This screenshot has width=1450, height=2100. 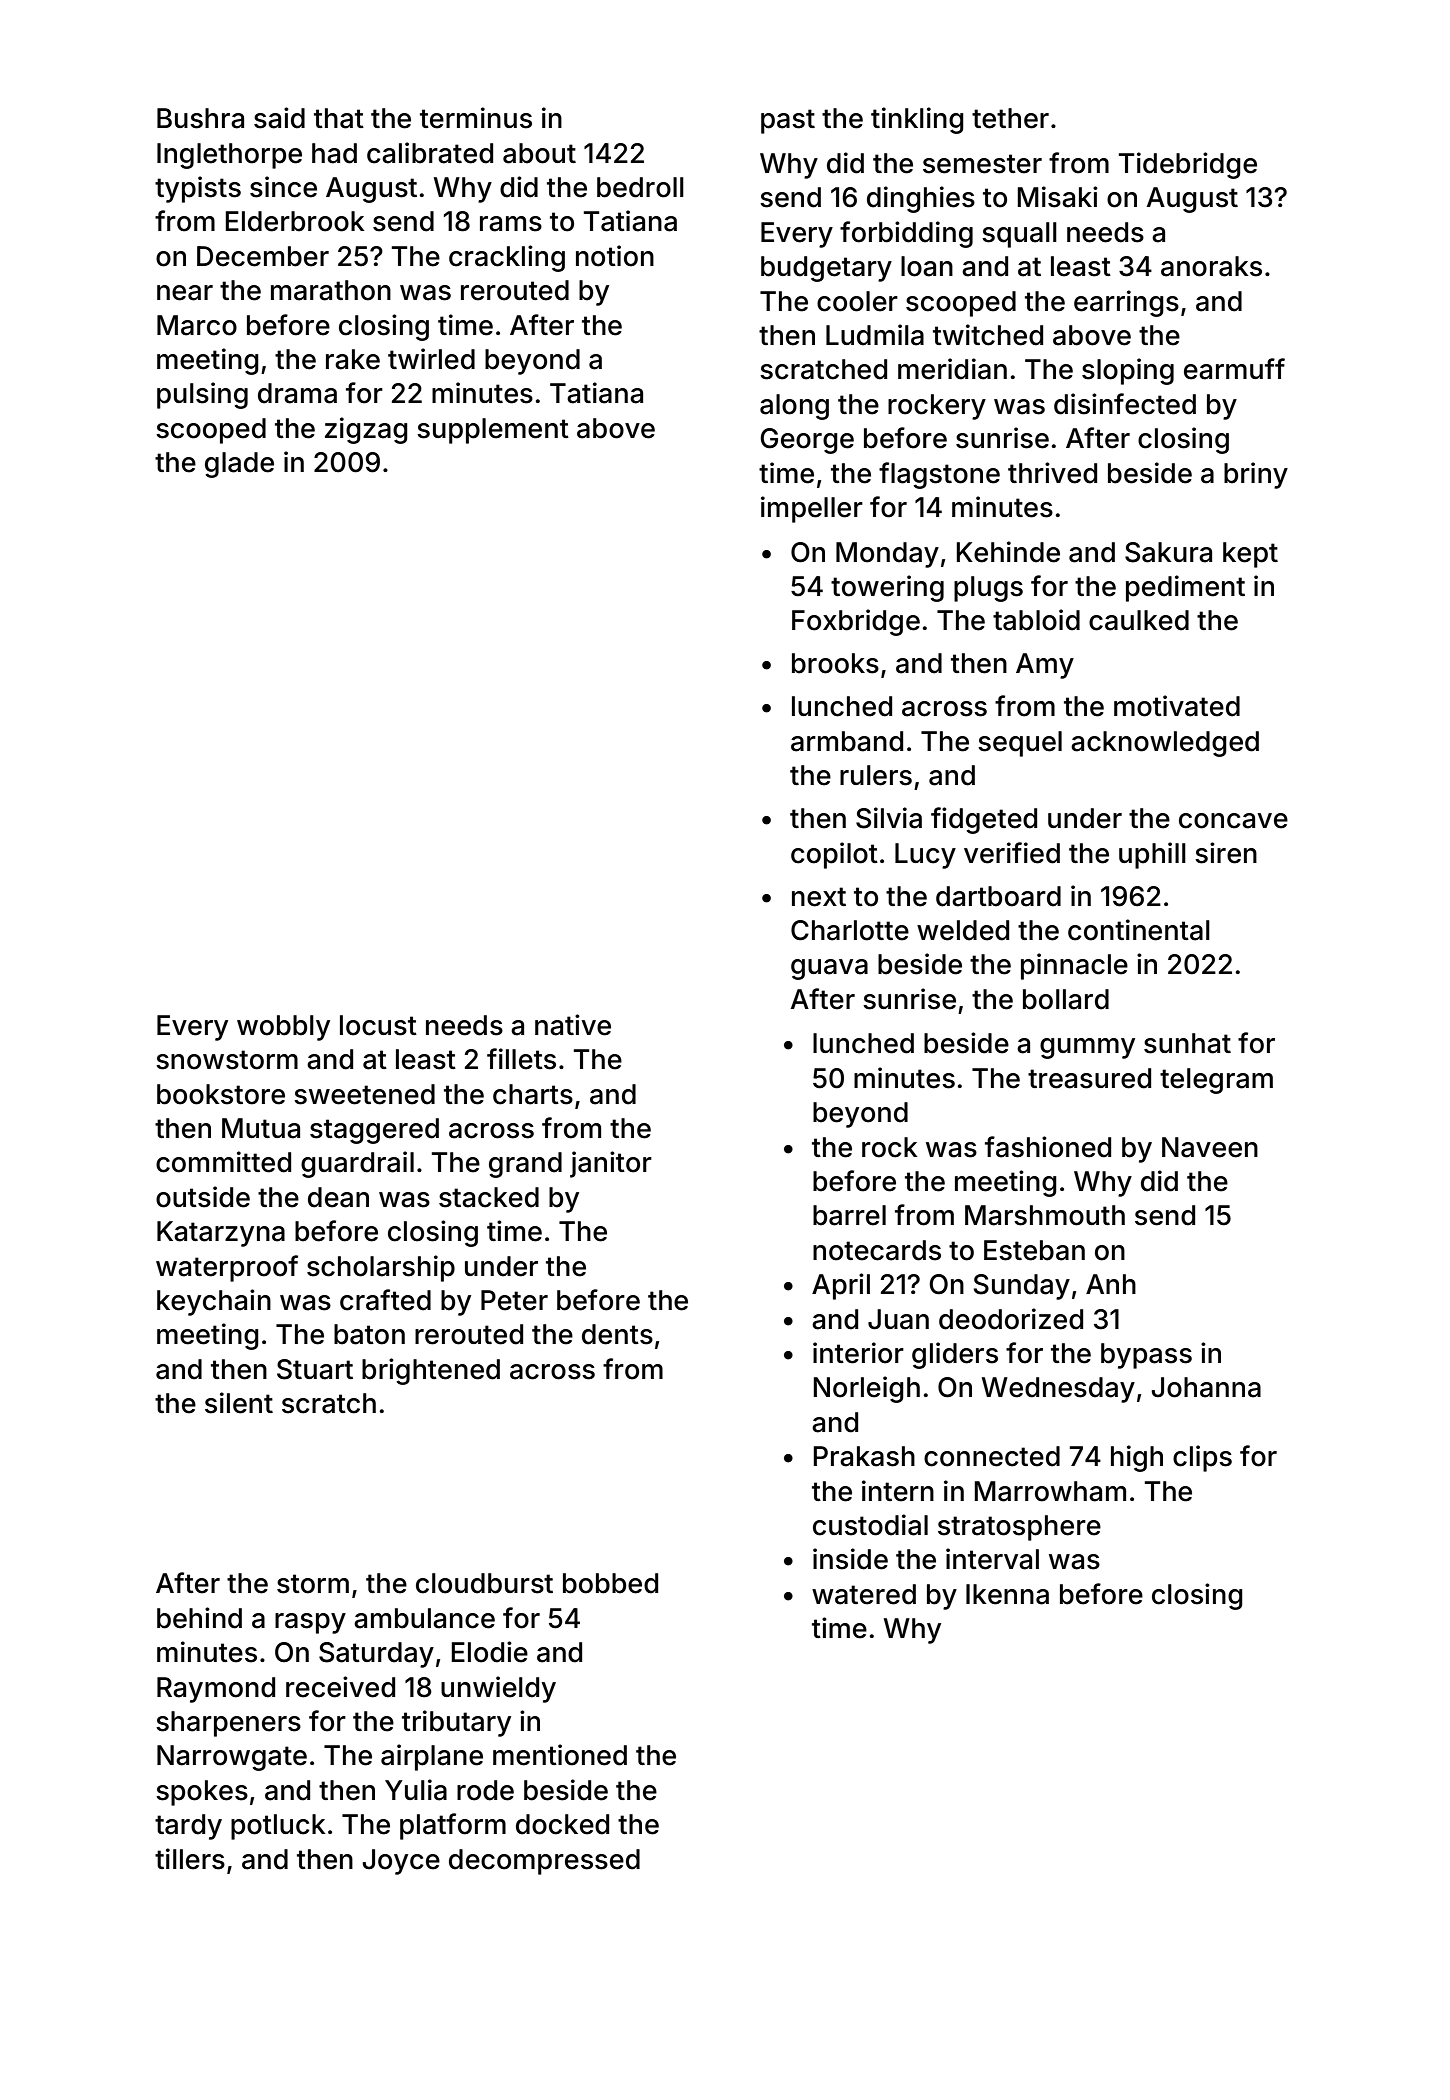 I want to click on armband, so click(x=847, y=741).
